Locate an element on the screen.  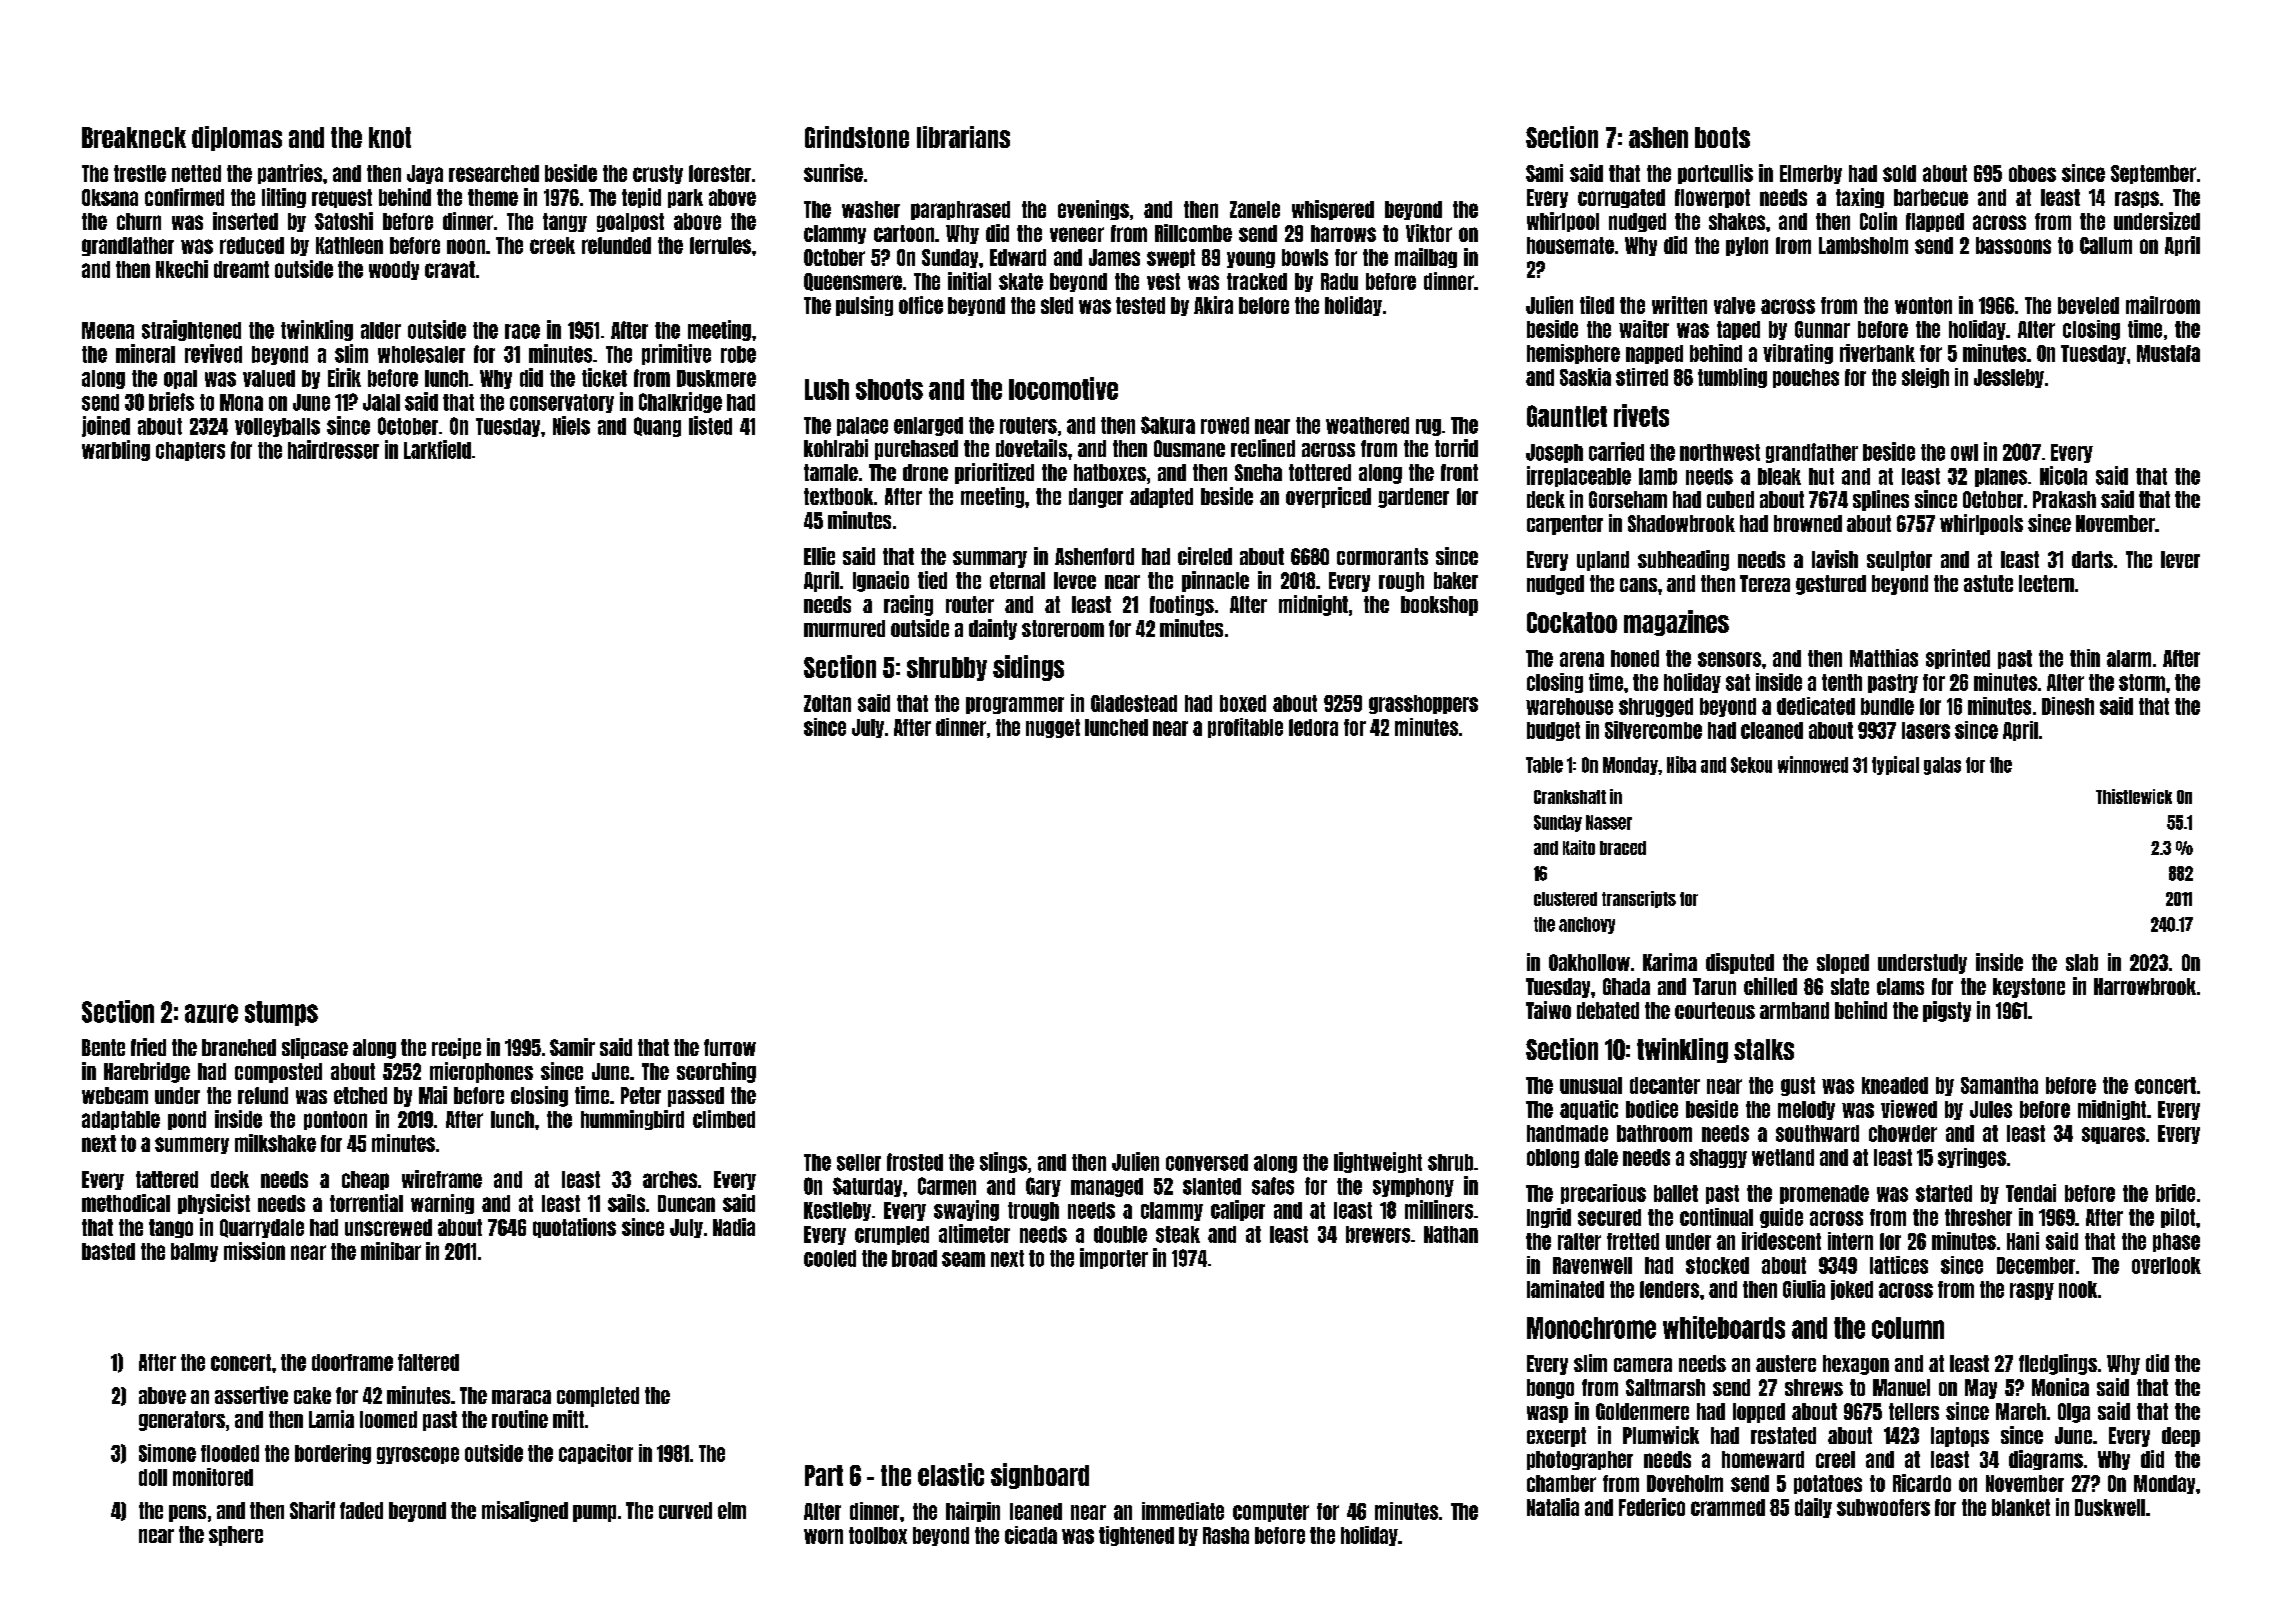
fedora is located at coordinates (1313, 727).
